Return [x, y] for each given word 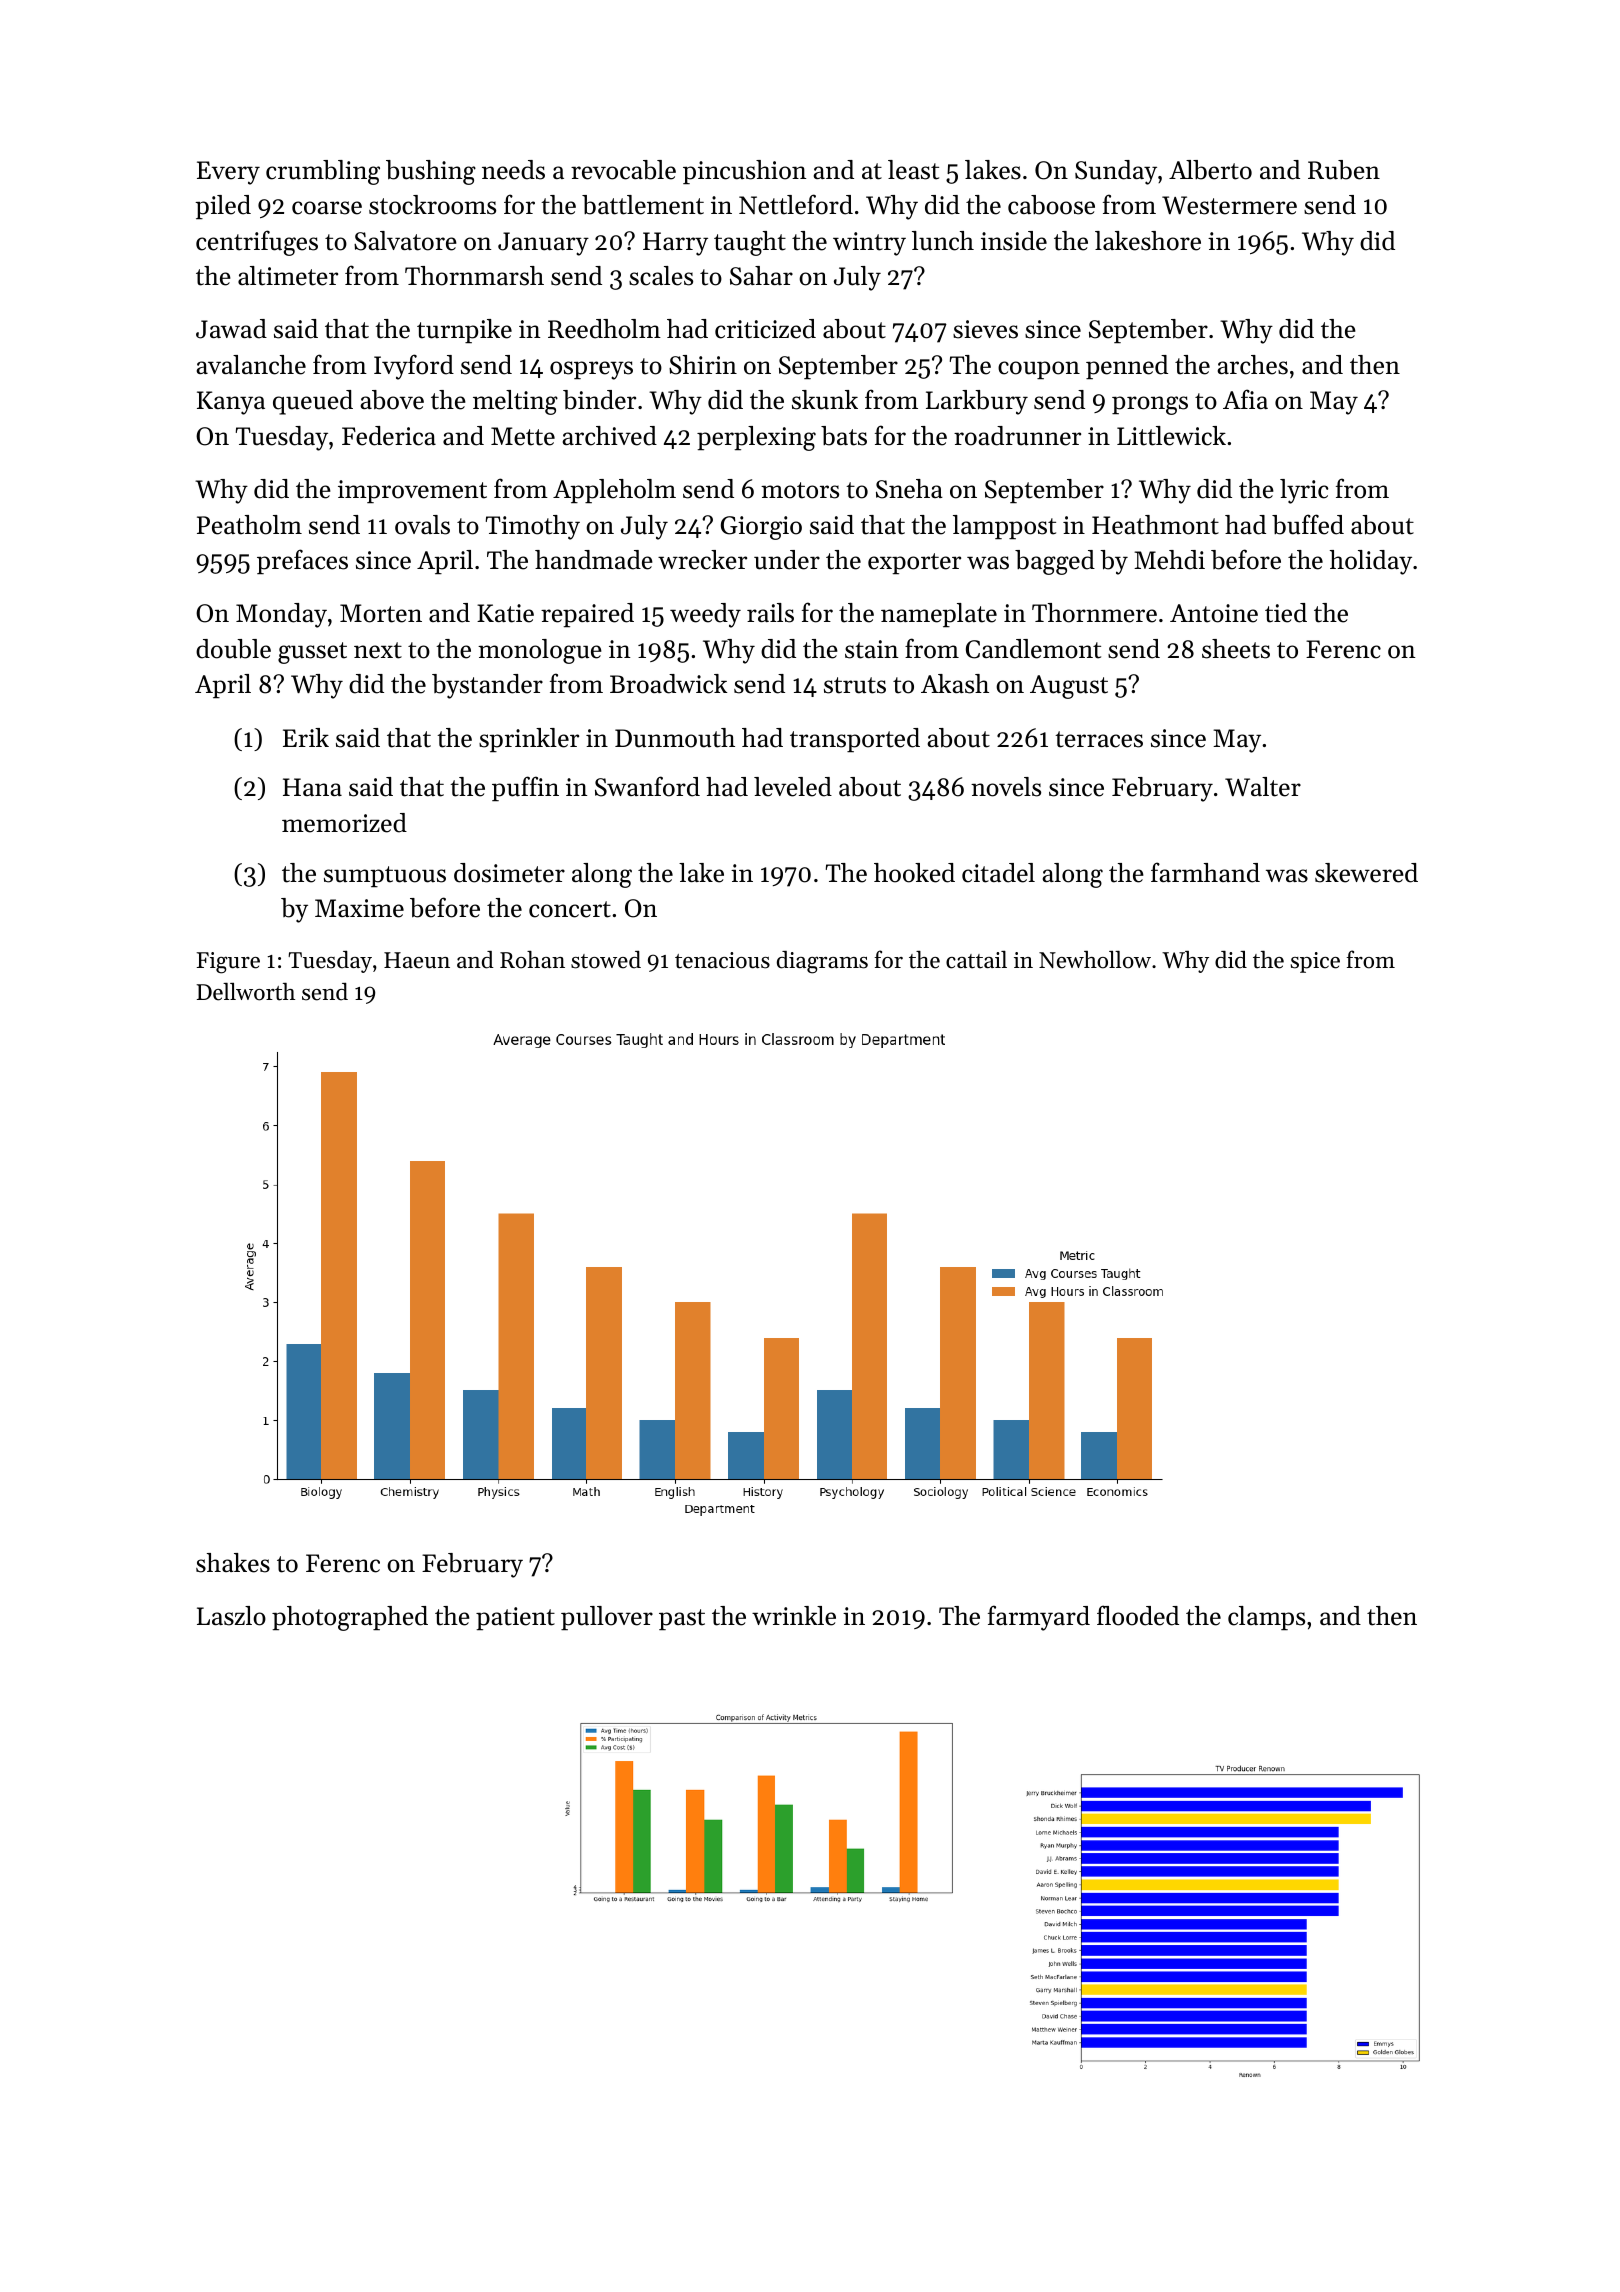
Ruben [1344, 170]
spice [1315, 962]
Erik [306, 737]
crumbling [323, 172]
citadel [998, 873]
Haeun [417, 960]
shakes [233, 1563]
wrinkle [794, 1616]
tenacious [722, 960]
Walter [1263, 787]
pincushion [744, 172]
